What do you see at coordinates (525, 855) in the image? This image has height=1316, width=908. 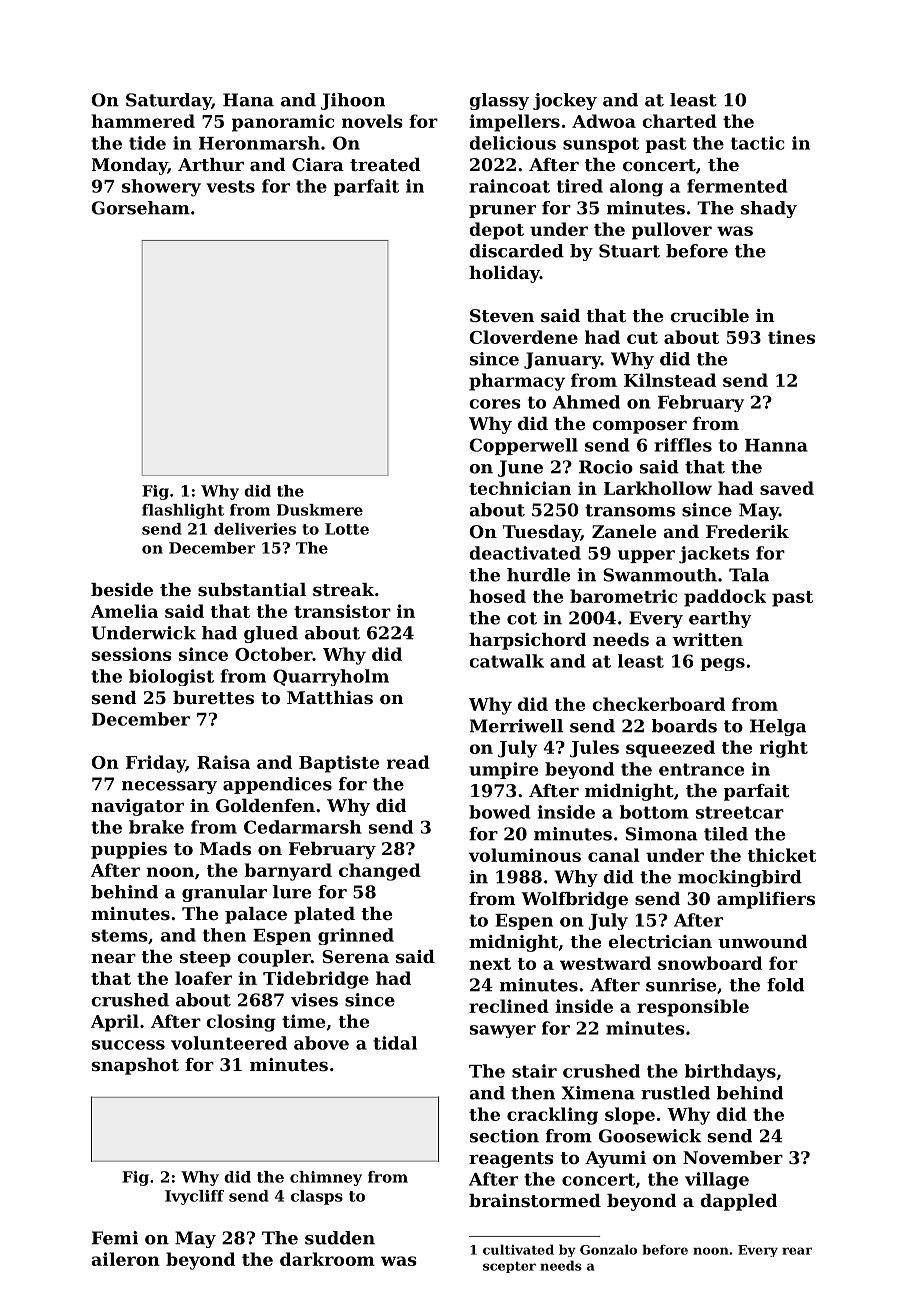 I see `voluminous` at bounding box center [525, 855].
